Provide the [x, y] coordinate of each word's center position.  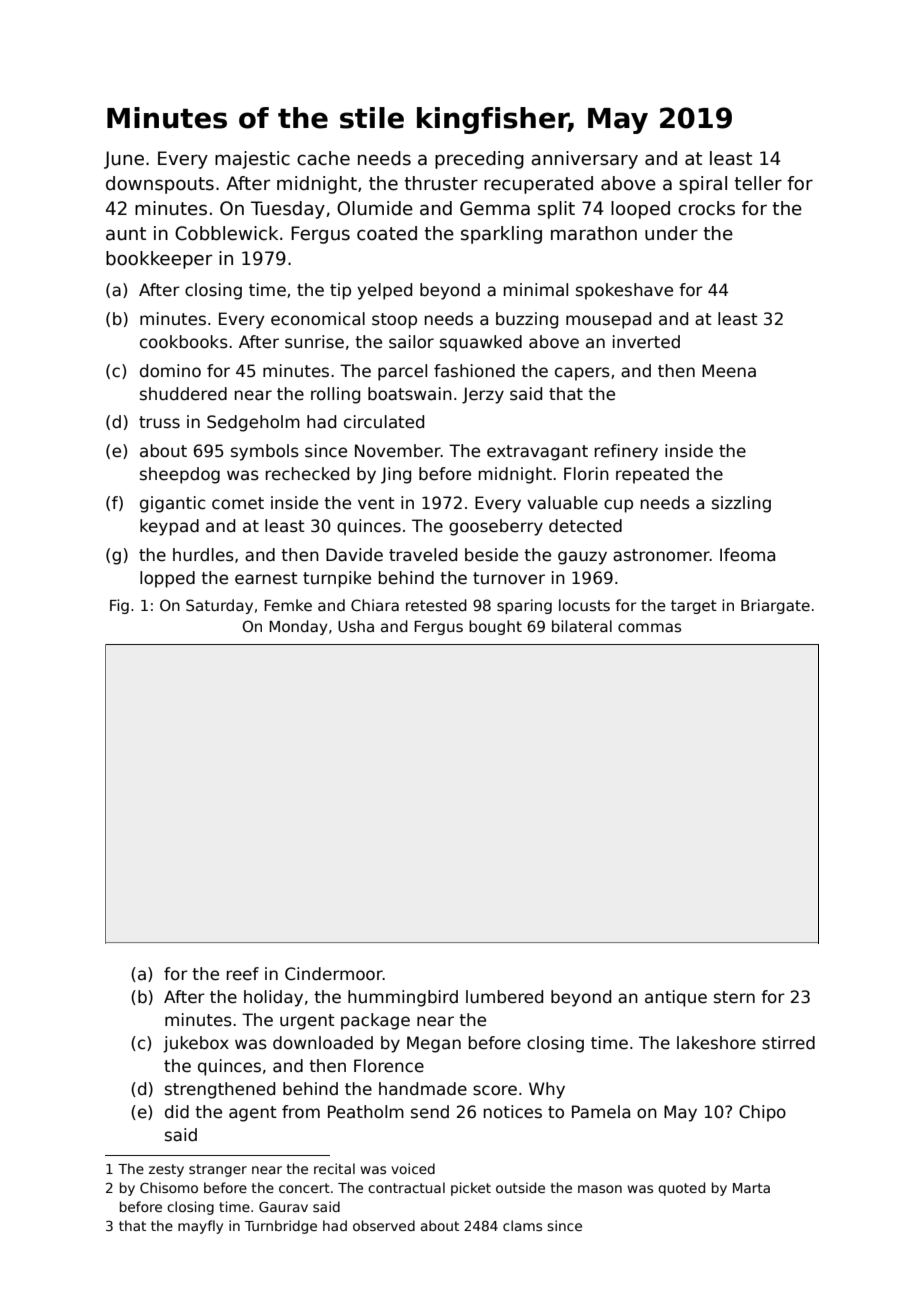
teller [758, 183]
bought [495, 627]
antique [676, 998]
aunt [126, 234]
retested [436, 605]
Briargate [775, 606]
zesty [166, 1170]
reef [243, 974]
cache [323, 158]
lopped [167, 579]
